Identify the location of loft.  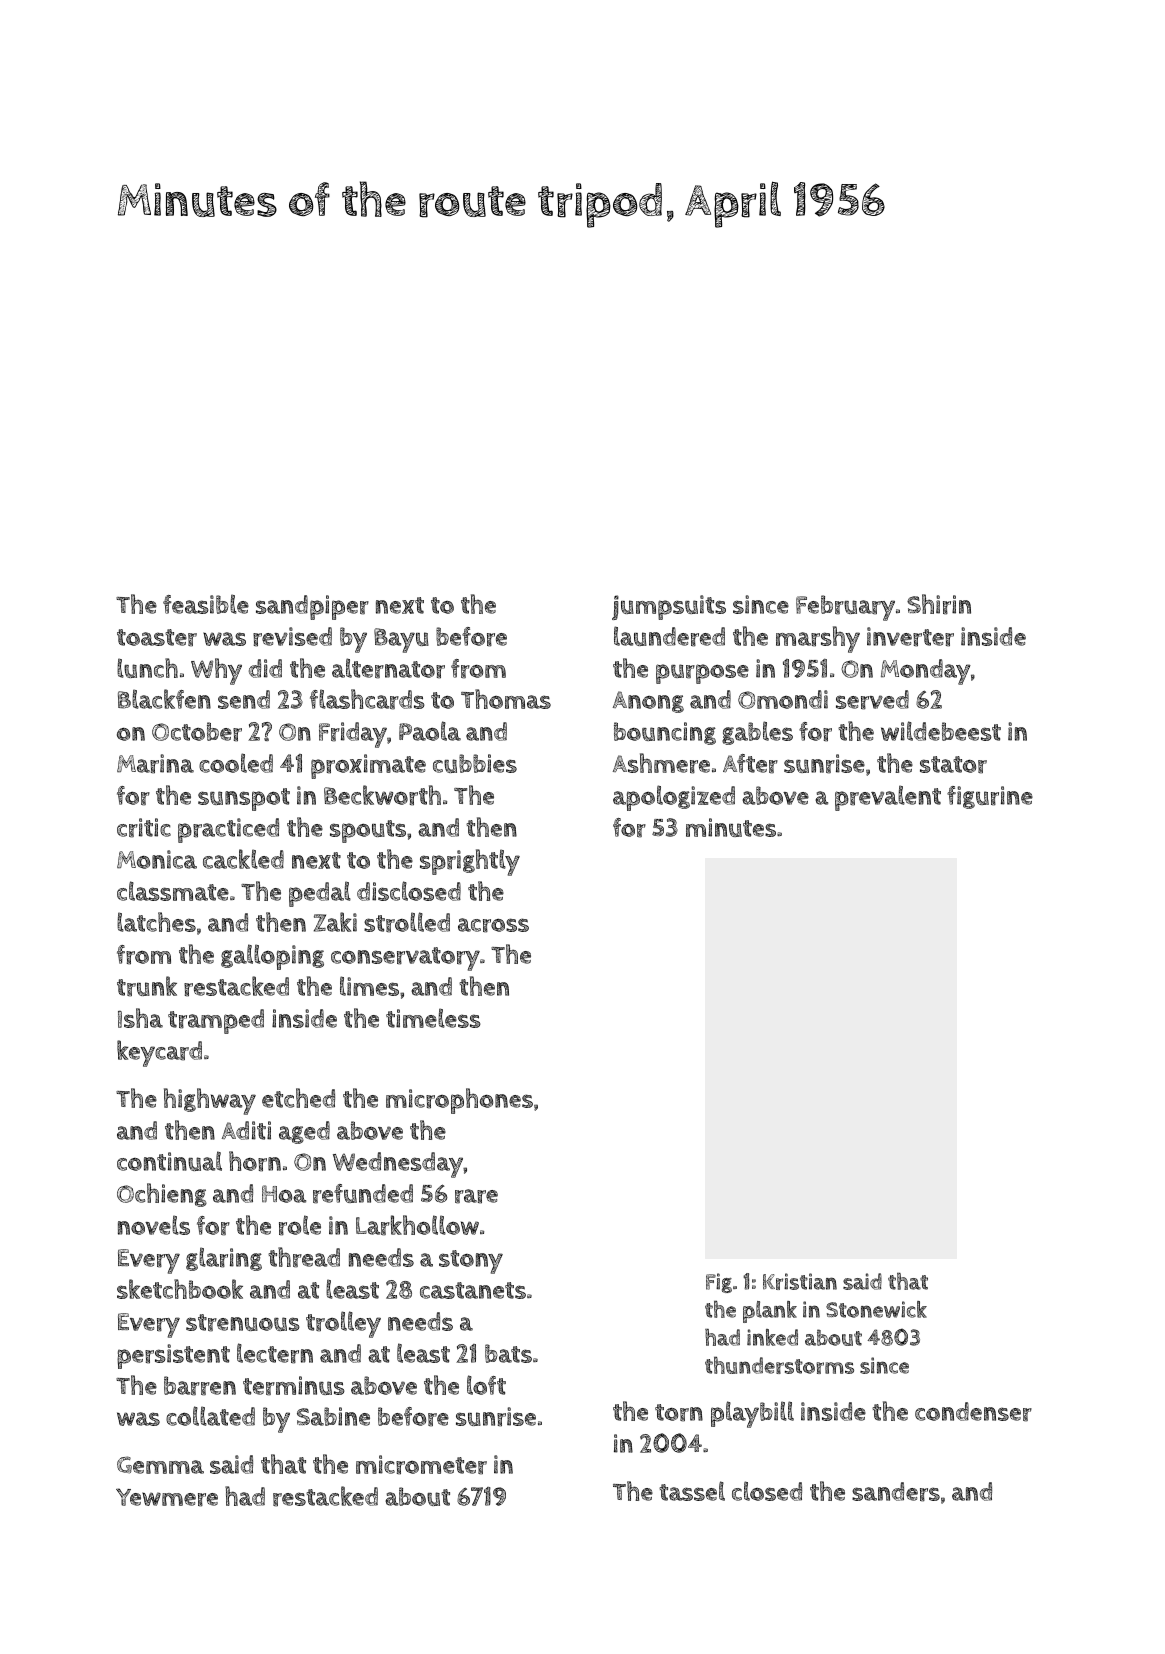
(486, 1385).
